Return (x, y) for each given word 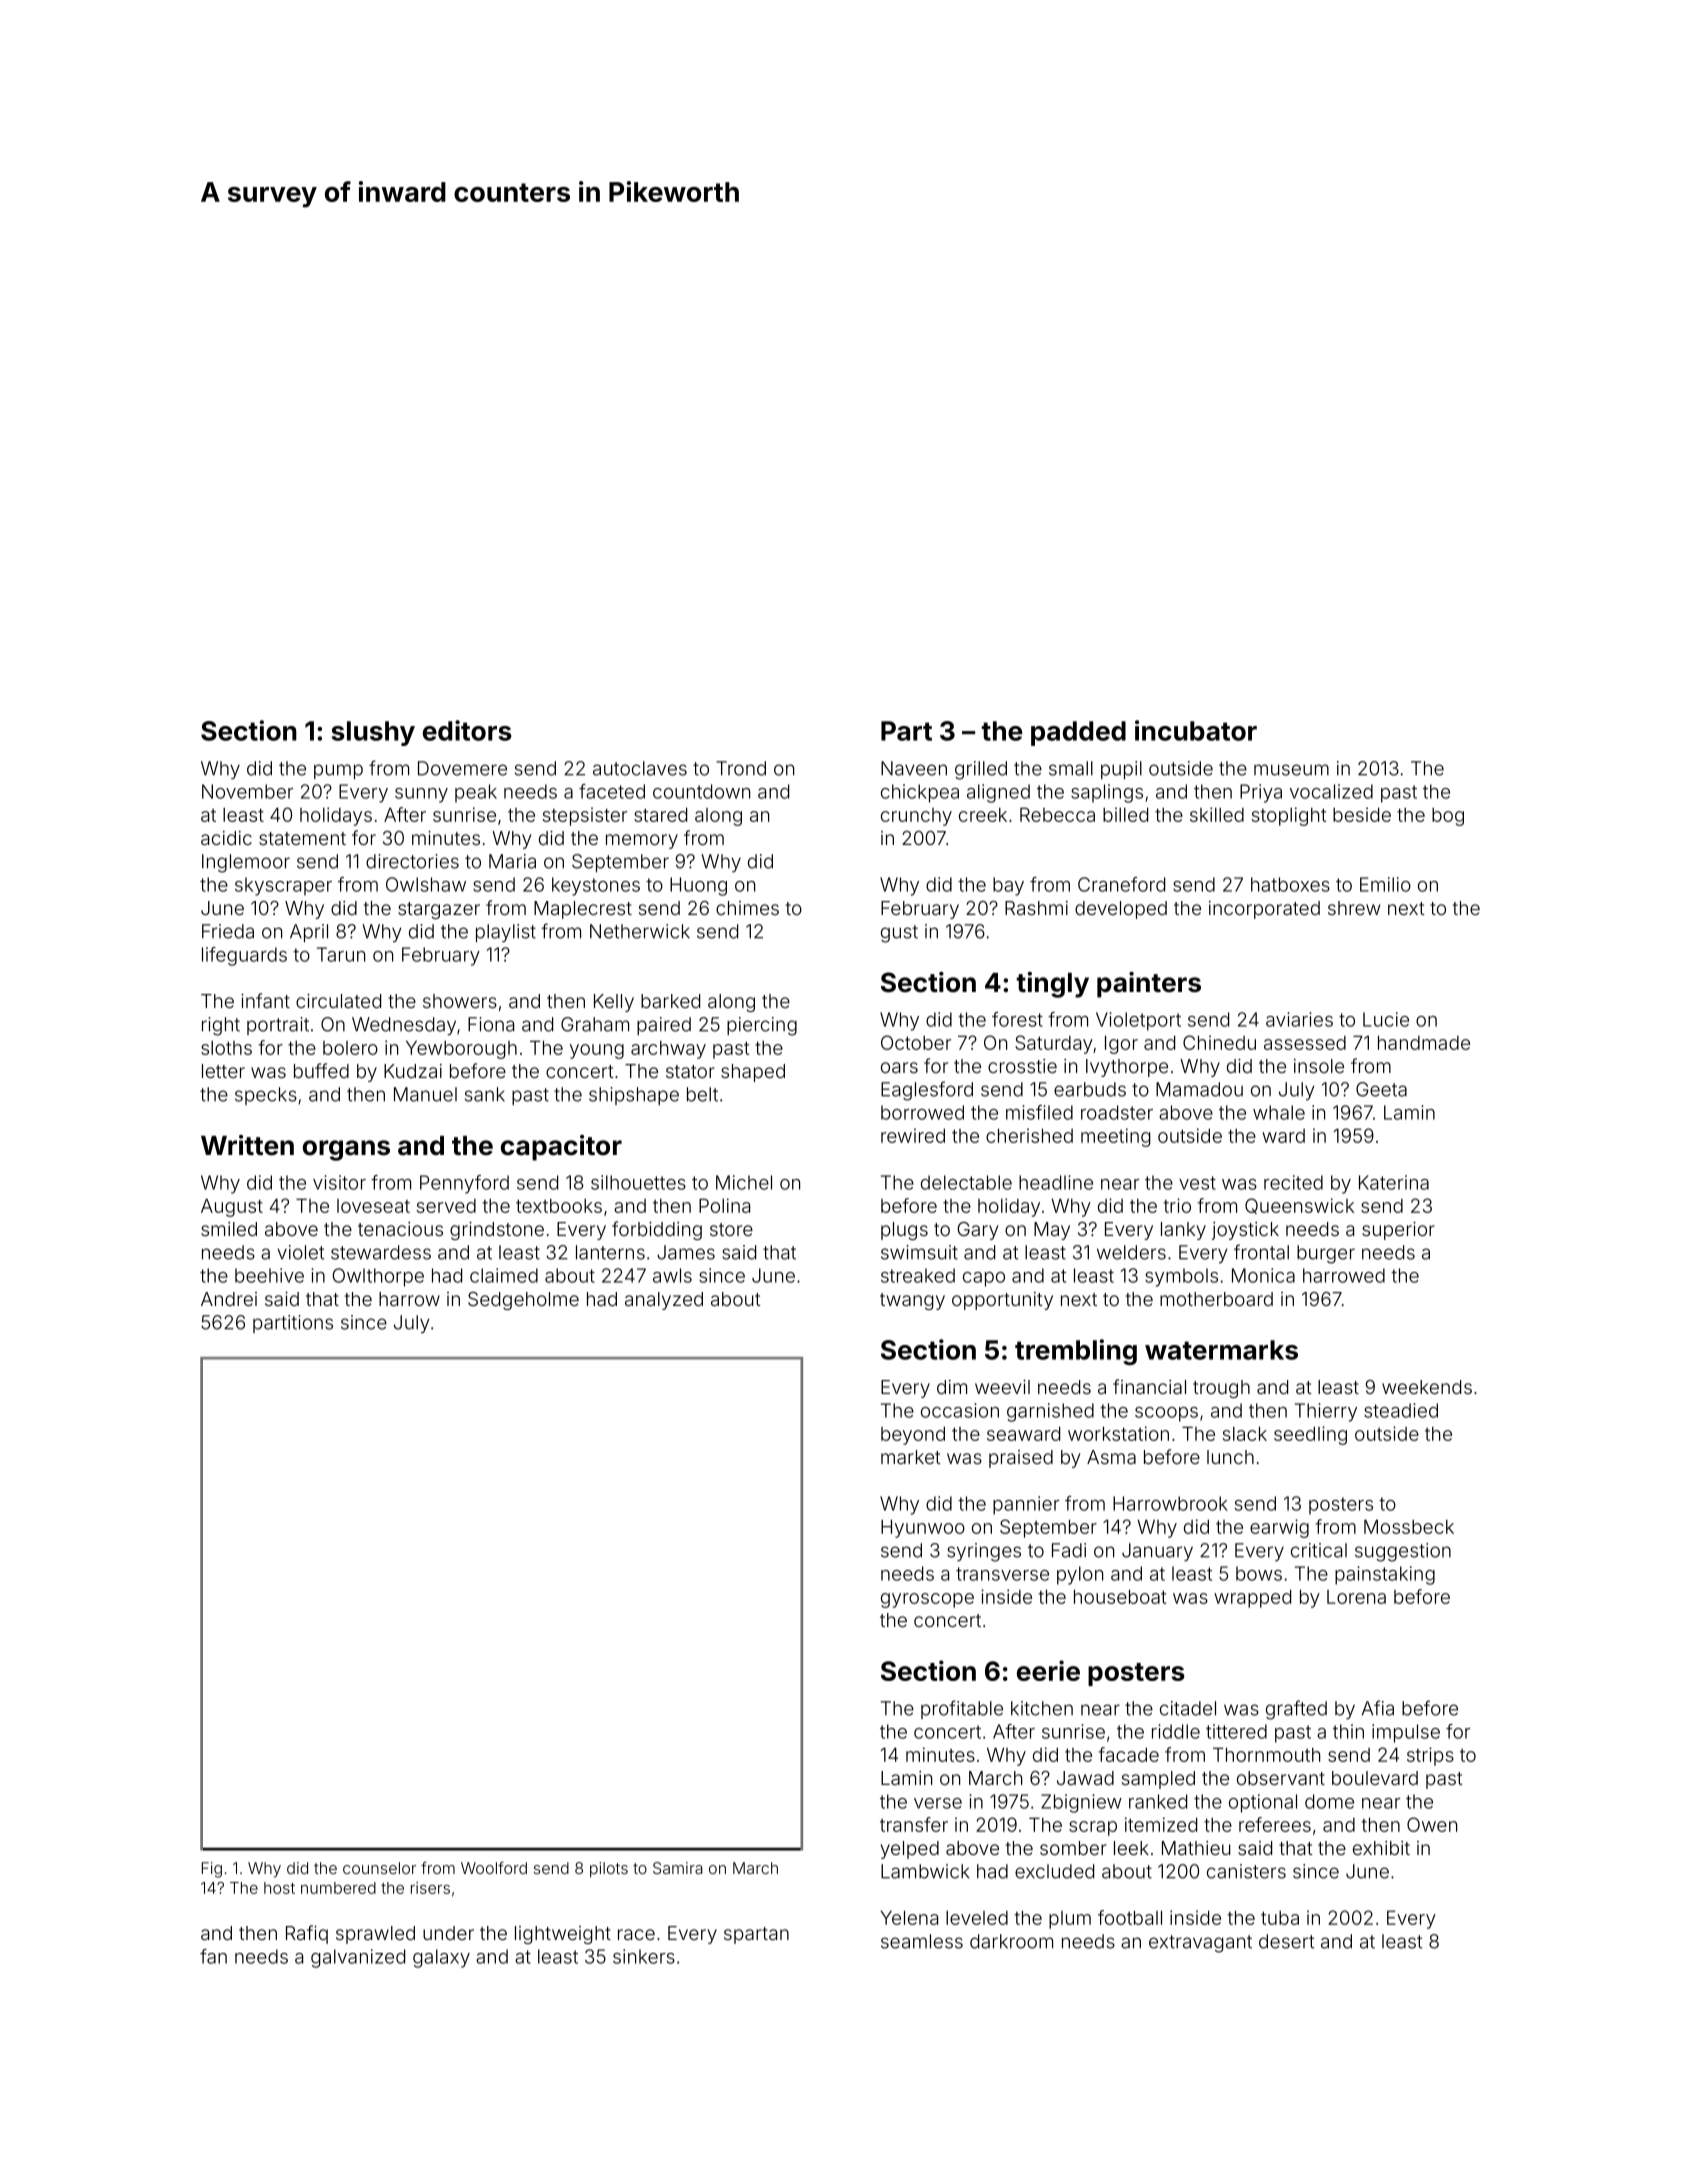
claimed (504, 1275)
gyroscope (927, 1600)
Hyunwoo (923, 1528)
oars (899, 1067)
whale (1279, 1112)
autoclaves (640, 768)
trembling (1076, 1352)
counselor (379, 1868)
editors (467, 730)
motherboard (1216, 1299)
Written (247, 1145)
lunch (1230, 1457)
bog (1448, 817)
